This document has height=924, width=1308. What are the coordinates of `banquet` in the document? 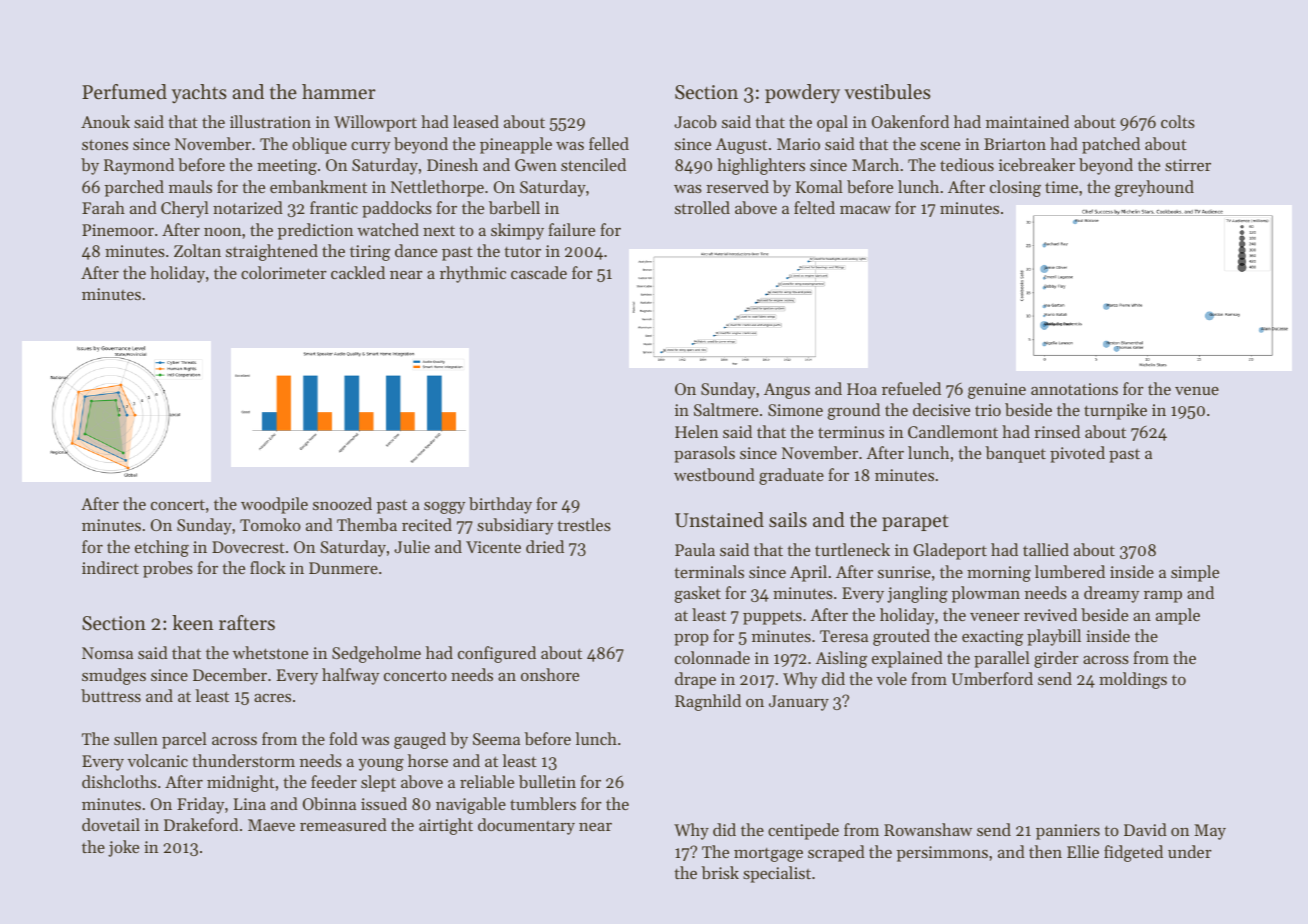 It's located at (1015, 454).
